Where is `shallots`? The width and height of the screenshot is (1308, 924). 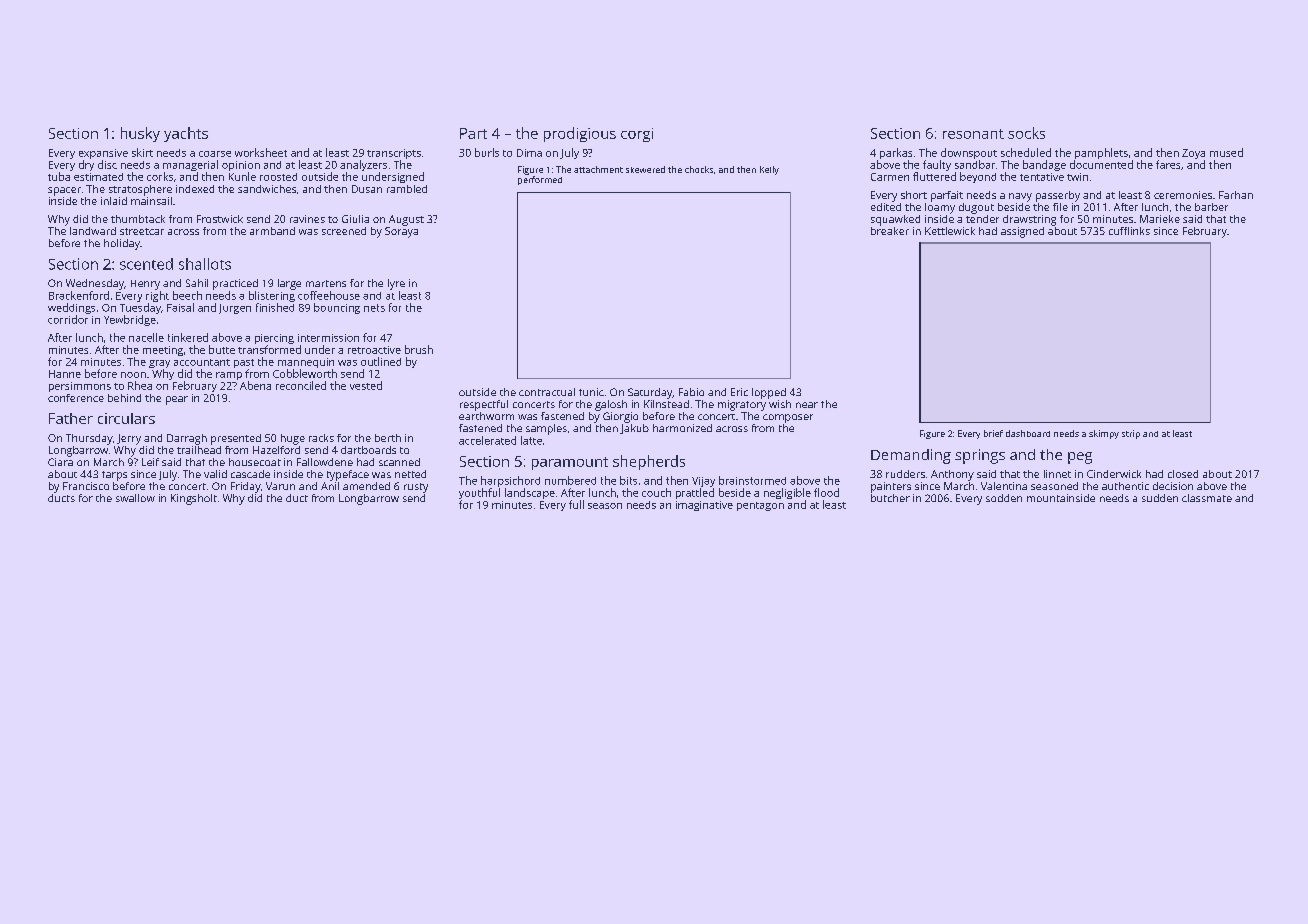 shallots is located at coordinates (205, 264).
